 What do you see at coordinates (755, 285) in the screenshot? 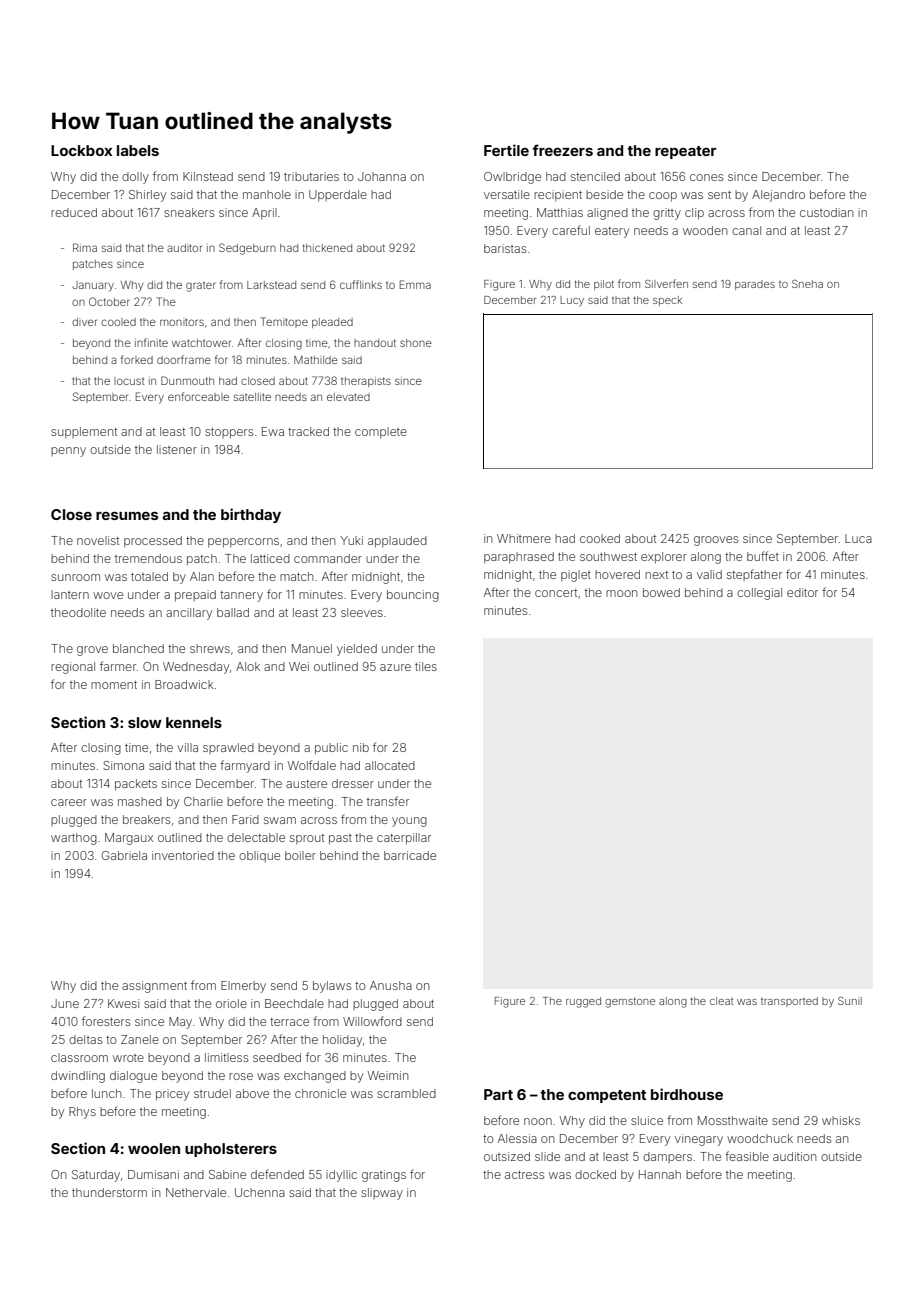
I see `parades` at bounding box center [755, 285].
